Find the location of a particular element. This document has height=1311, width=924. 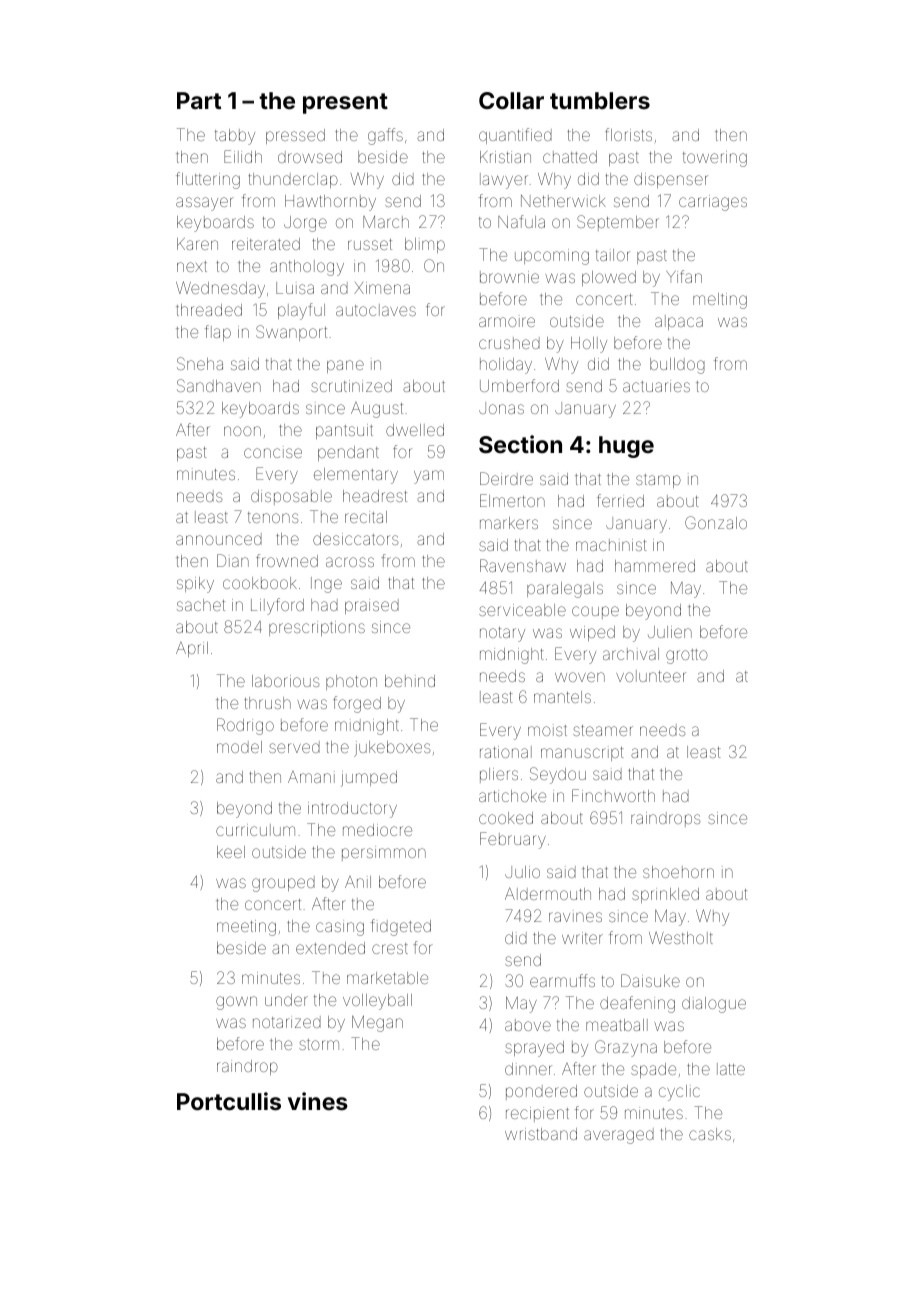

wristband is located at coordinates (541, 1134).
